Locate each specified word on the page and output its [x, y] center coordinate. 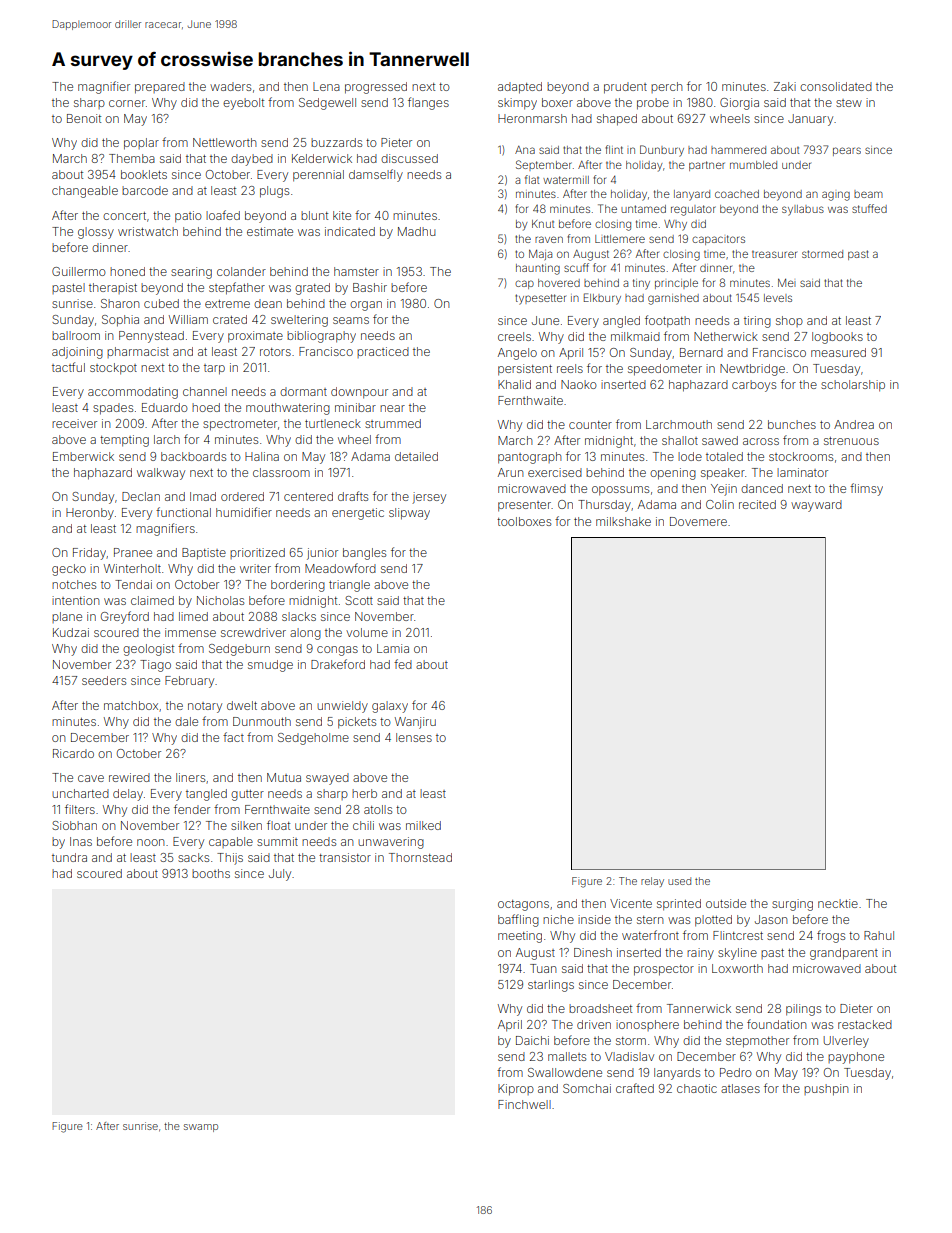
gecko [69, 570]
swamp [201, 1128]
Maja [540, 255]
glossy [96, 233]
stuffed [869, 208]
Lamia [393, 648]
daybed [252, 160]
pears [847, 151]
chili [363, 825]
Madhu [417, 231]
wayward [816, 506]
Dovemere [698, 521]
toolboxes [524, 521]
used [679, 881]
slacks [299, 616]
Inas [81, 841]
